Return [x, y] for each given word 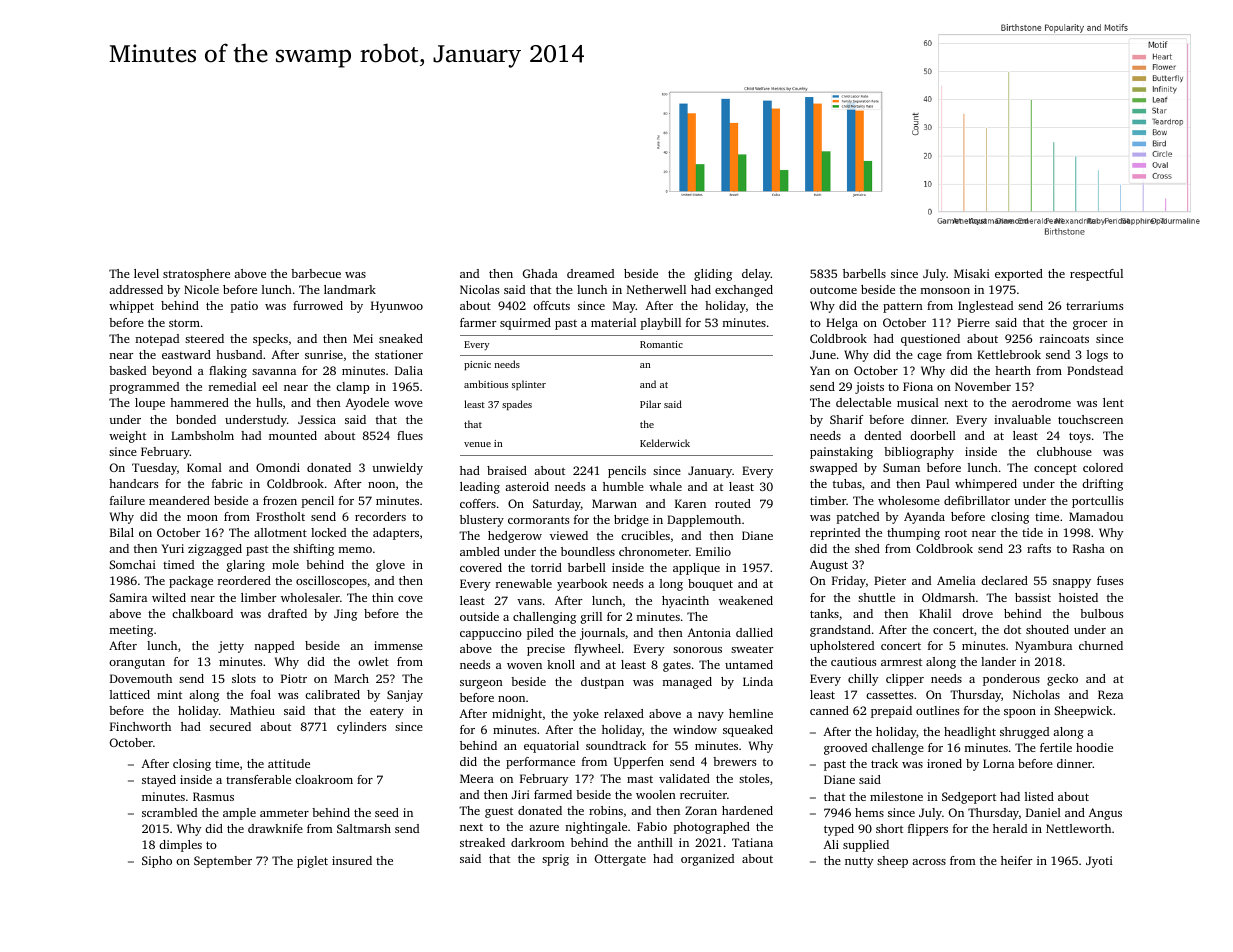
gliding [713, 275]
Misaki [972, 273]
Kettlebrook [1009, 354]
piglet [312, 862]
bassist [1033, 597]
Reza [1110, 694]
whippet [131, 307]
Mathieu [252, 710]
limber [258, 597]
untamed [749, 664]
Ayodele [367, 404]
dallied [754, 632]
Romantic [661, 344]
